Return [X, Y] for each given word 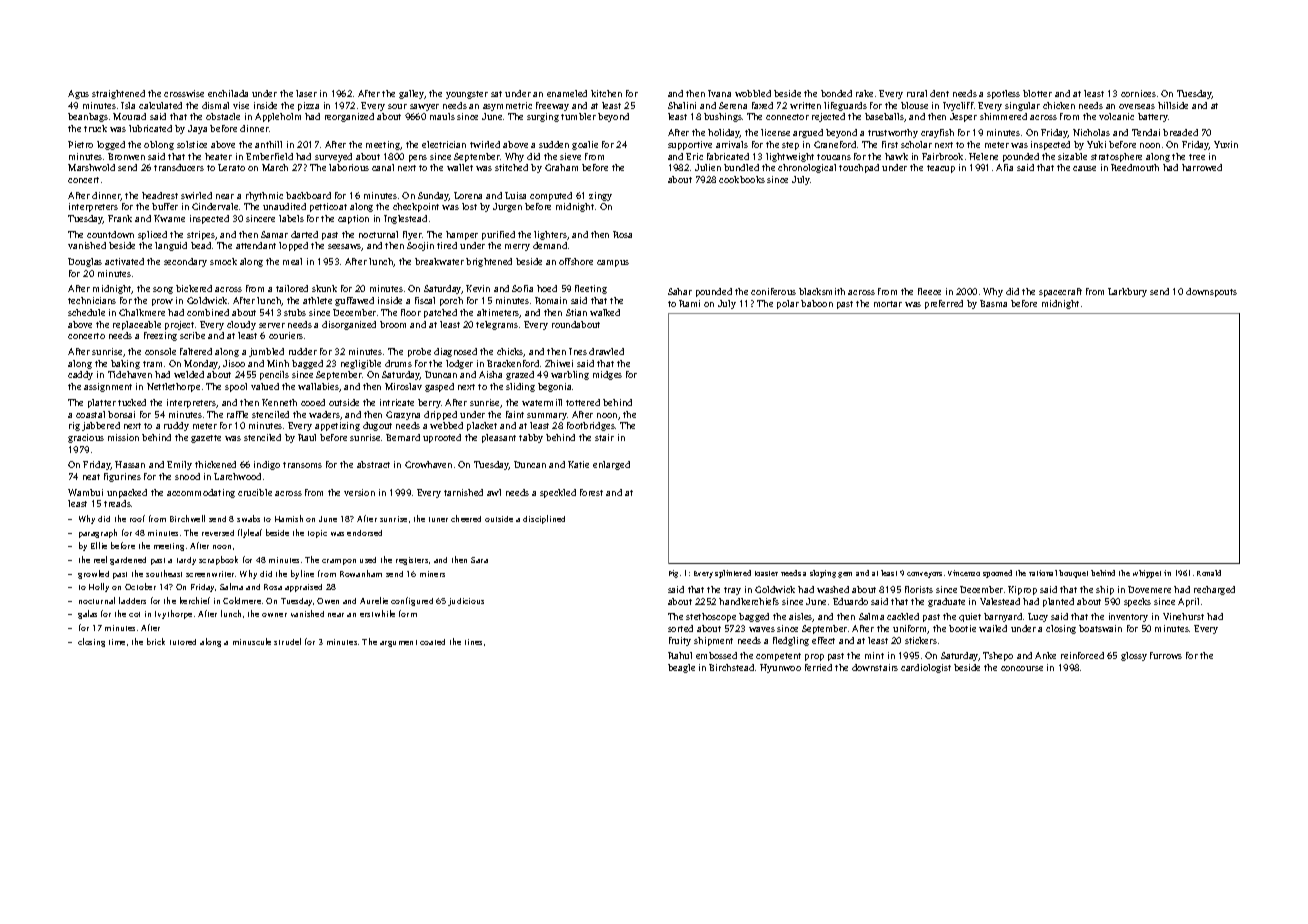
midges [607, 375]
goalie [585, 145]
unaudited [284, 206]
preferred [944, 304]
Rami [689, 303]
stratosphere [1116, 157]
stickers [921, 640]
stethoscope [711, 617]
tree [1197, 157]
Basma [993, 303]
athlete [317, 300]
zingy [600, 196]
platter [102, 403]
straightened [118, 94]
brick [156, 641]
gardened [128, 561]
